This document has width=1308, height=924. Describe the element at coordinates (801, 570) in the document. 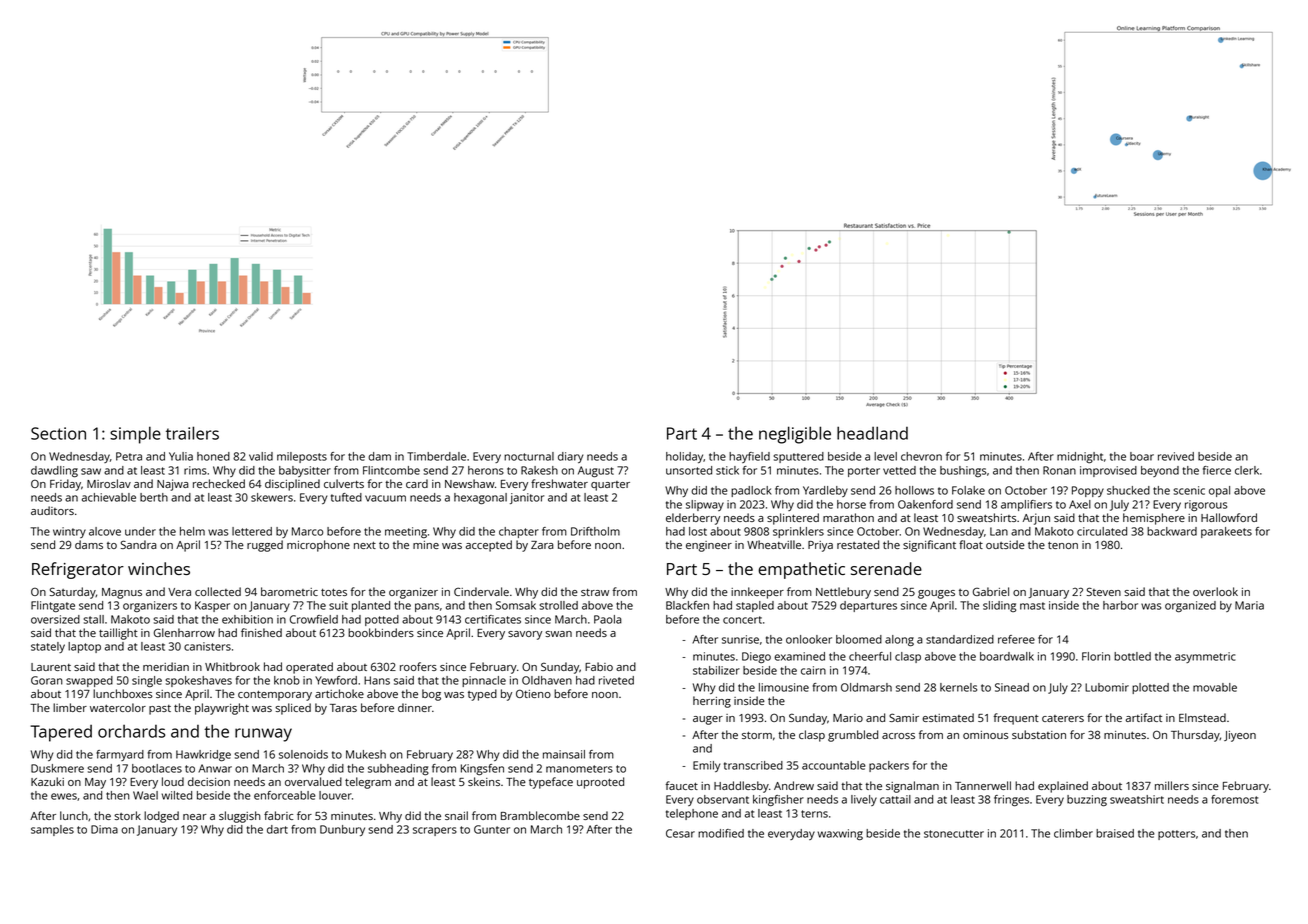

I see `empathetic` at that location.
